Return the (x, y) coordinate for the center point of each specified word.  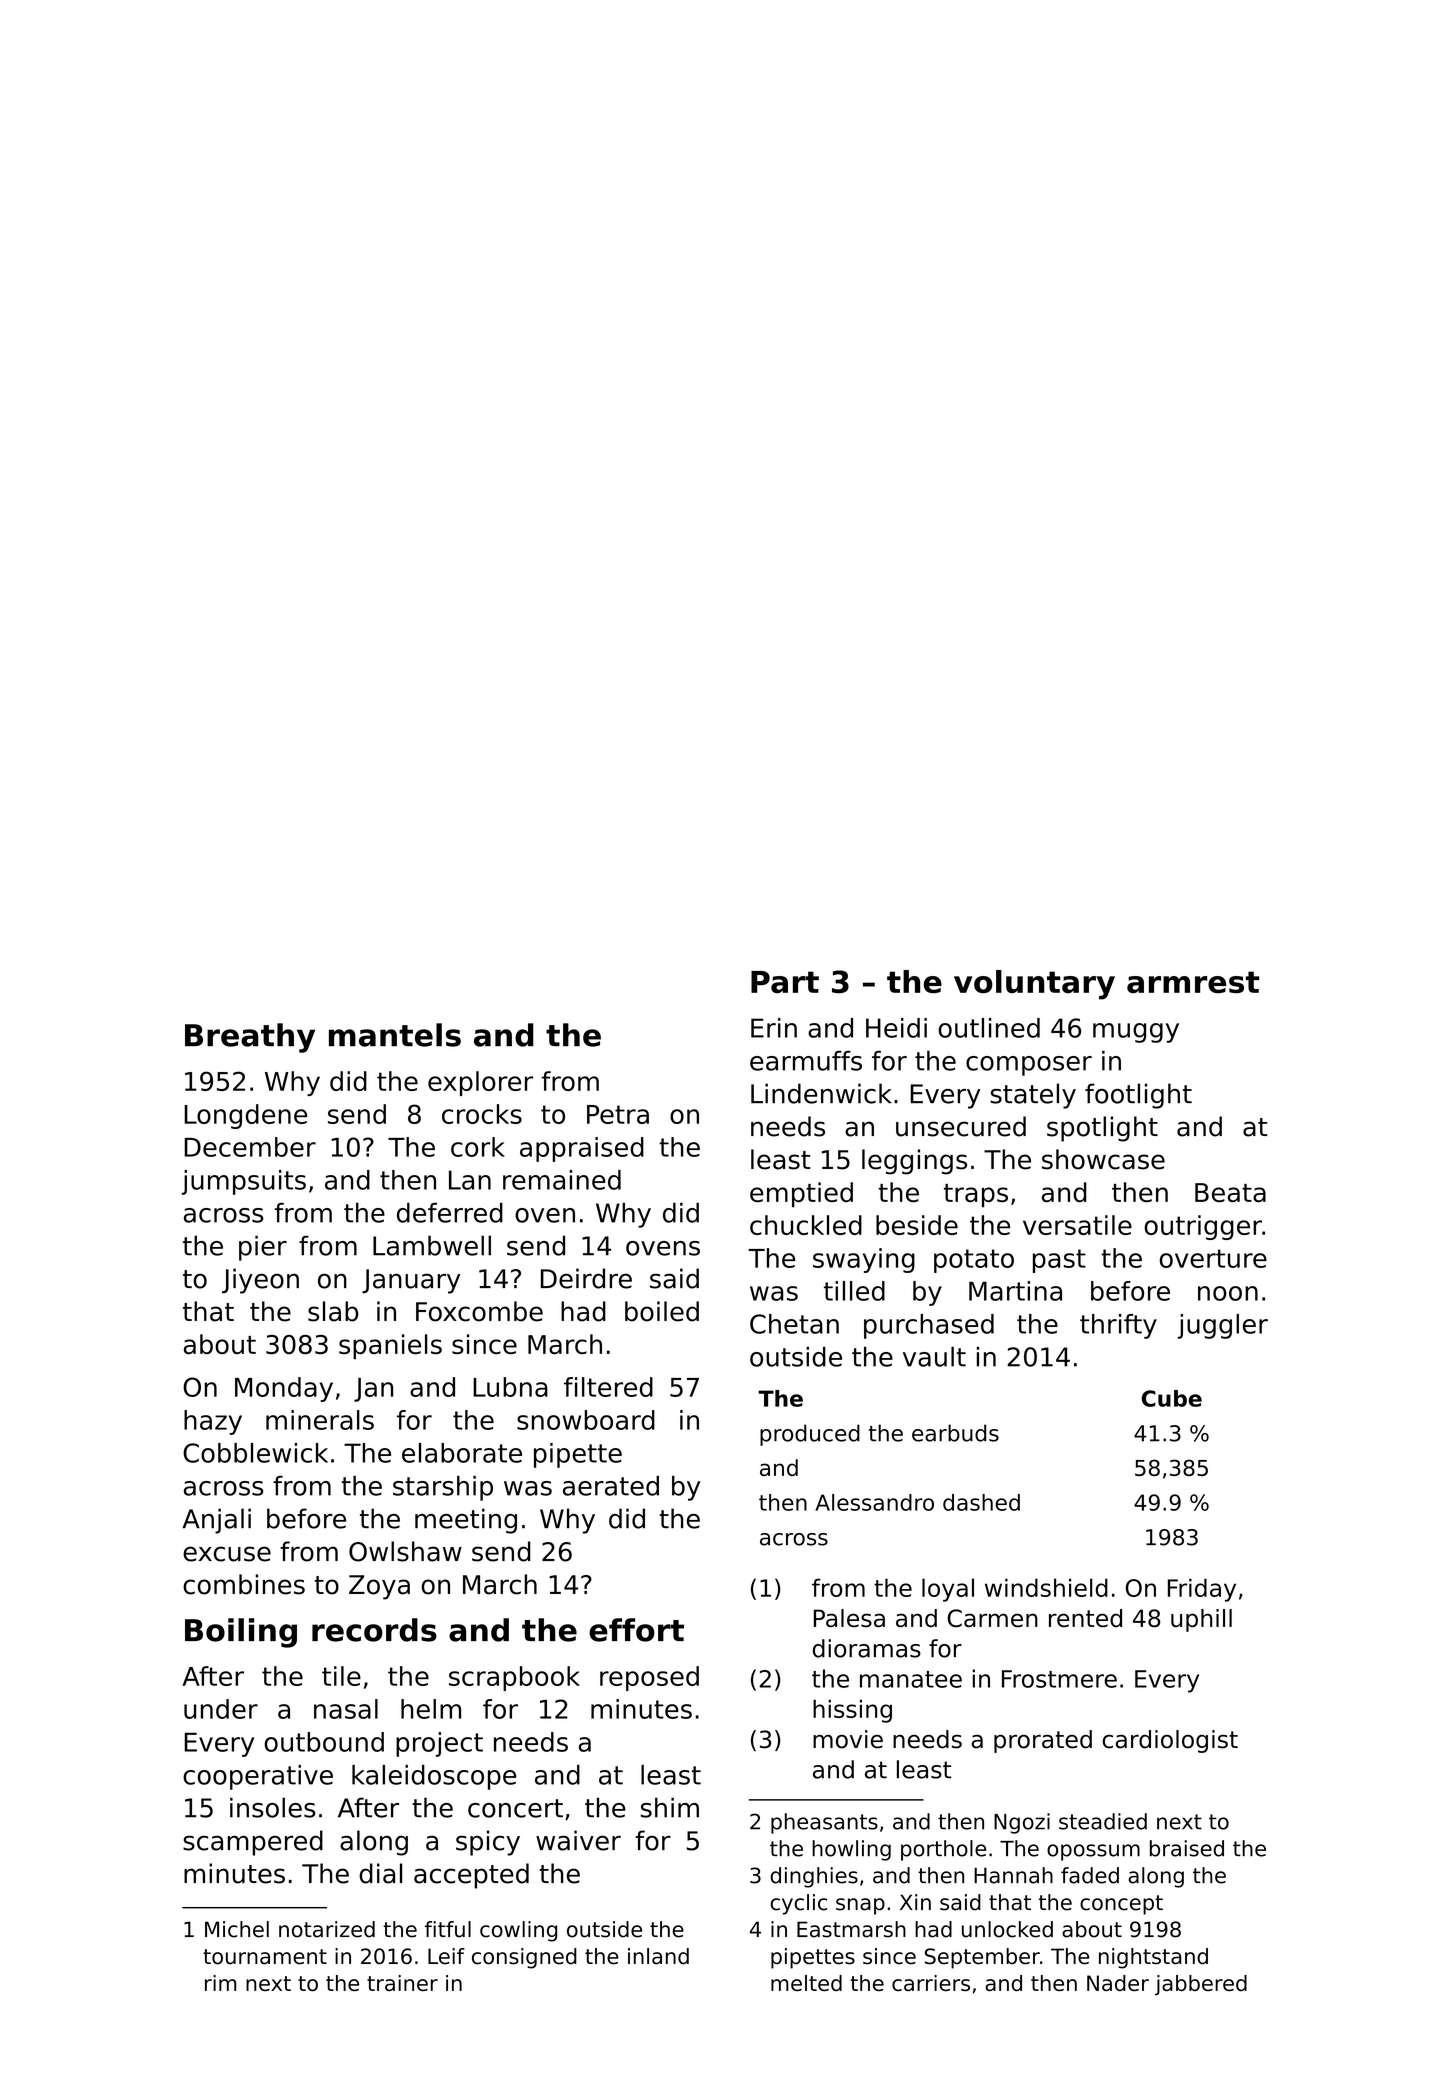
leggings (914, 1162)
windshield (1046, 1587)
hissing (852, 1711)
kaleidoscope (434, 1777)
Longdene (245, 1116)
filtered (608, 1387)
